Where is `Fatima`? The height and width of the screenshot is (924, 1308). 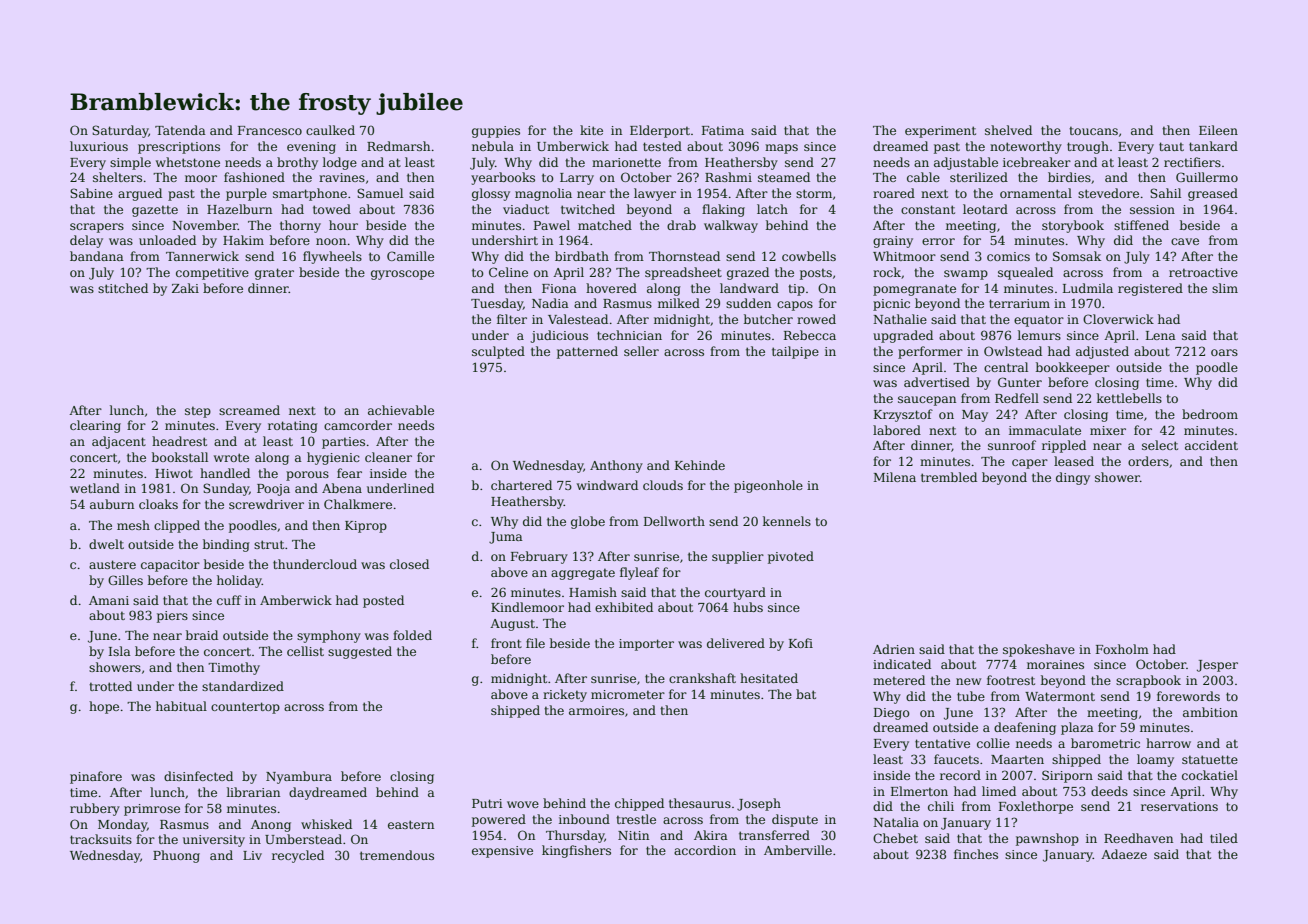
Fatima is located at coordinates (723, 130).
